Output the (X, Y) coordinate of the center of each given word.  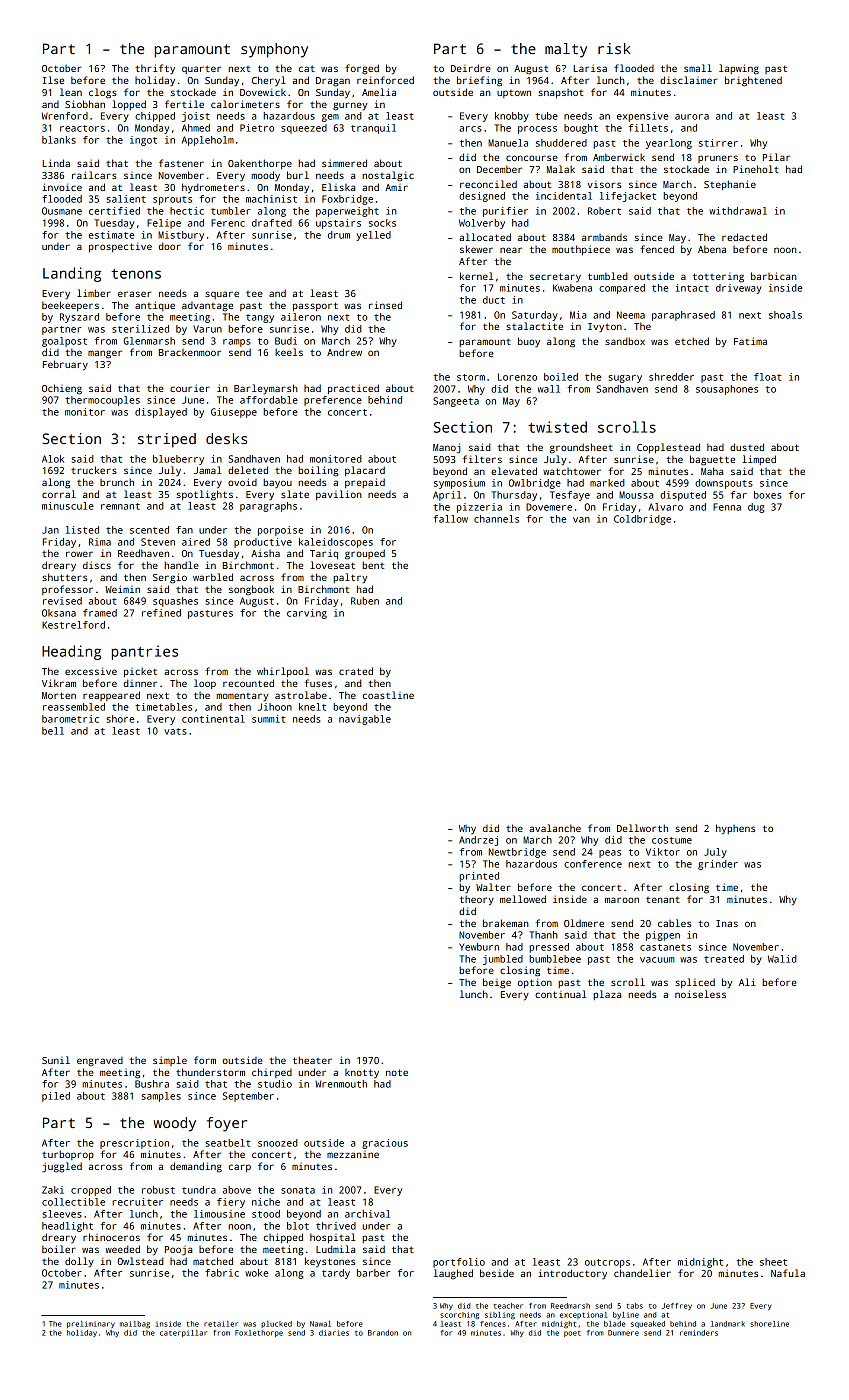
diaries (334, 1333)
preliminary (91, 1324)
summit (269, 719)
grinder (718, 865)
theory (477, 901)
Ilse (53, 80)
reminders (699, 1333)
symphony (274, 50)
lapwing (739, 69)
